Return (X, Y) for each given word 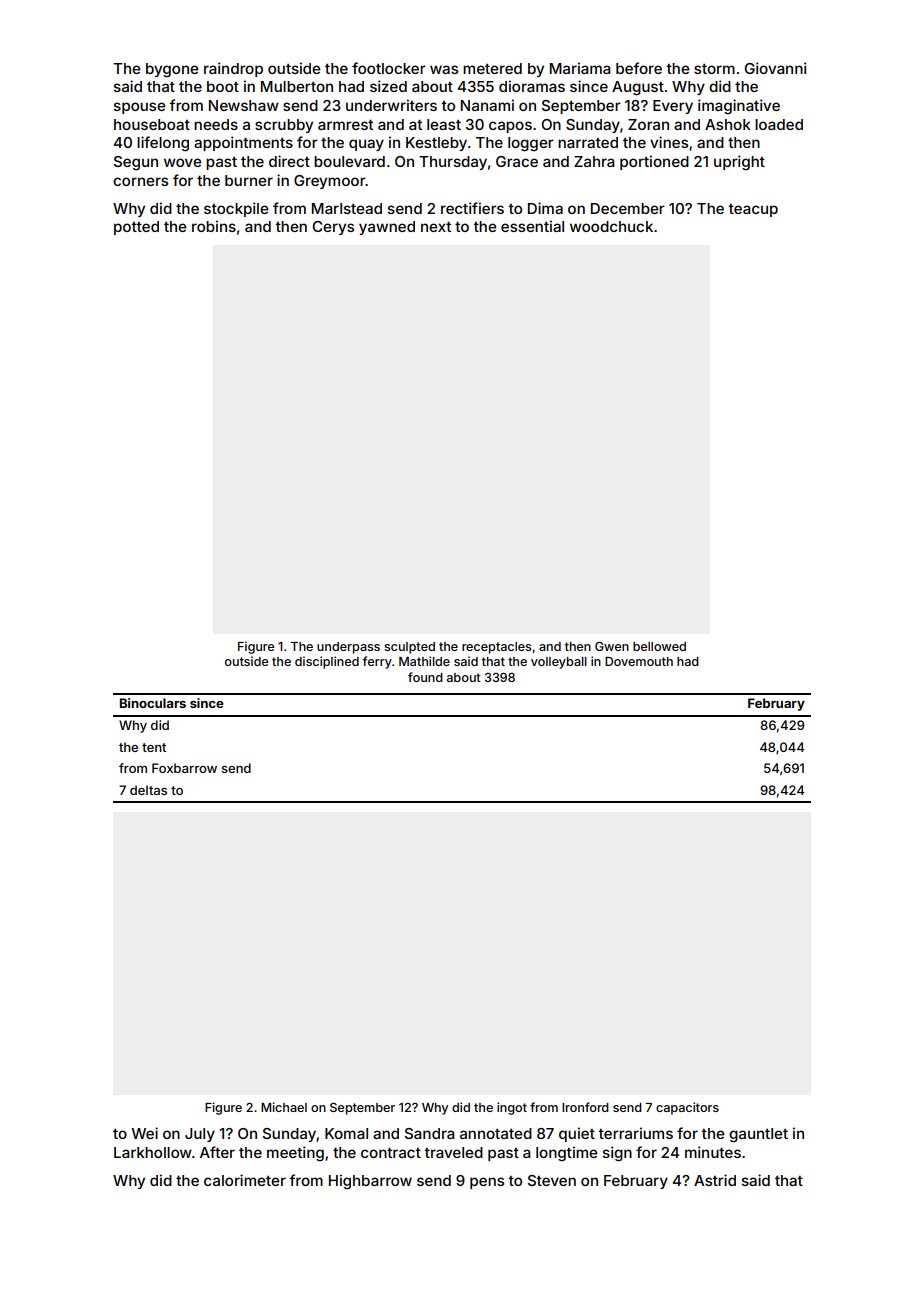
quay (366, 145)
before (639, 68)
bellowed (659, 646)
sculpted (409, 648)
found (425, 677)
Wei (145, 1133)
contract (391, 1152)
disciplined (327, 662)
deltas (148, 790)
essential (532, 226)
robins (214, 226)
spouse (140, 108)
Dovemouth (639, 661)
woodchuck (611, 226)
